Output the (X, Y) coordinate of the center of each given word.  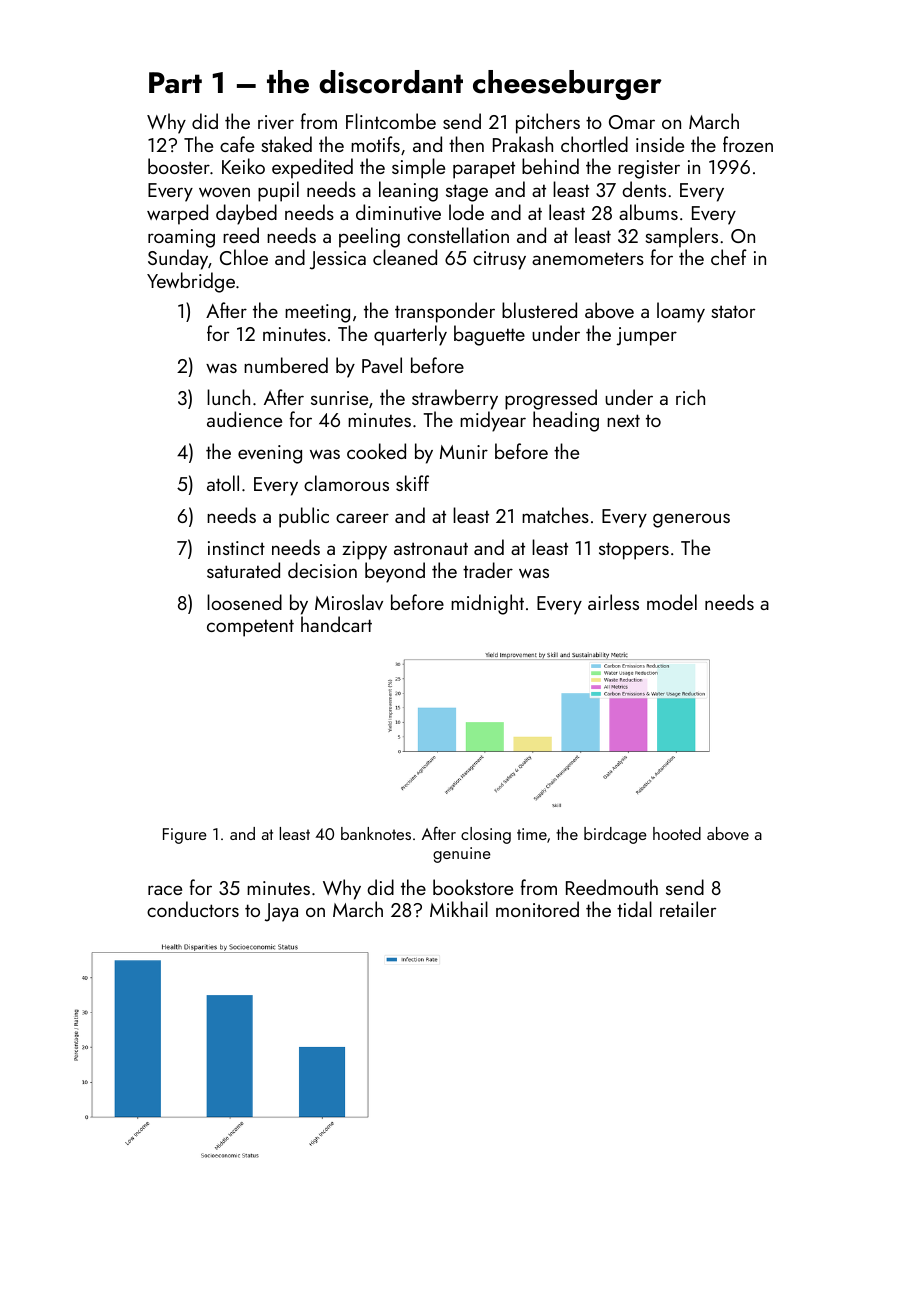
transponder (445, 312)
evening (270, 454)
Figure (185, 836)
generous (691, 520)
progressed (551, 399)
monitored (537, 909)
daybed (246, 214)
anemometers (588, 258)
